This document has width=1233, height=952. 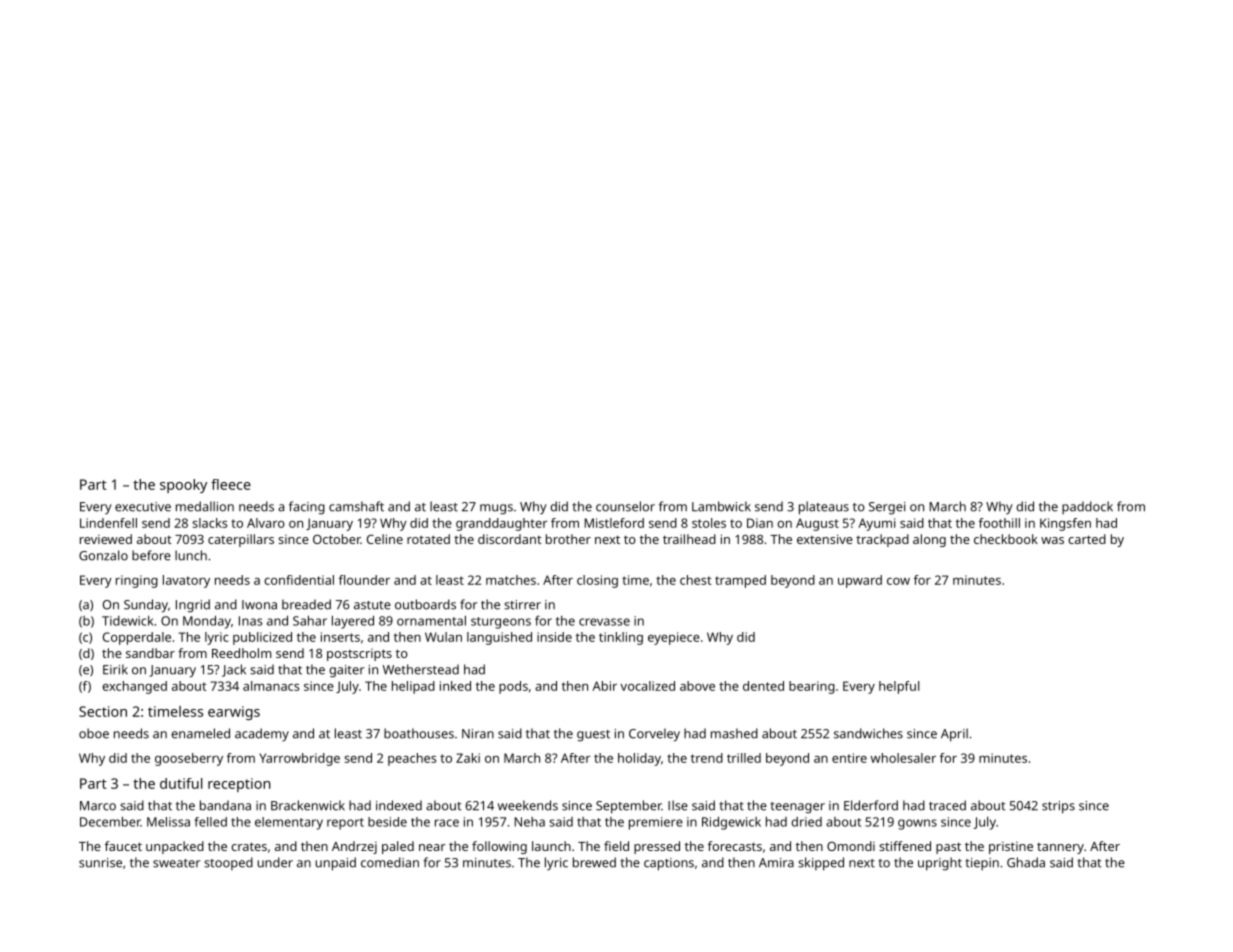 I want to click on fleece, so click(x=231, y=484).
